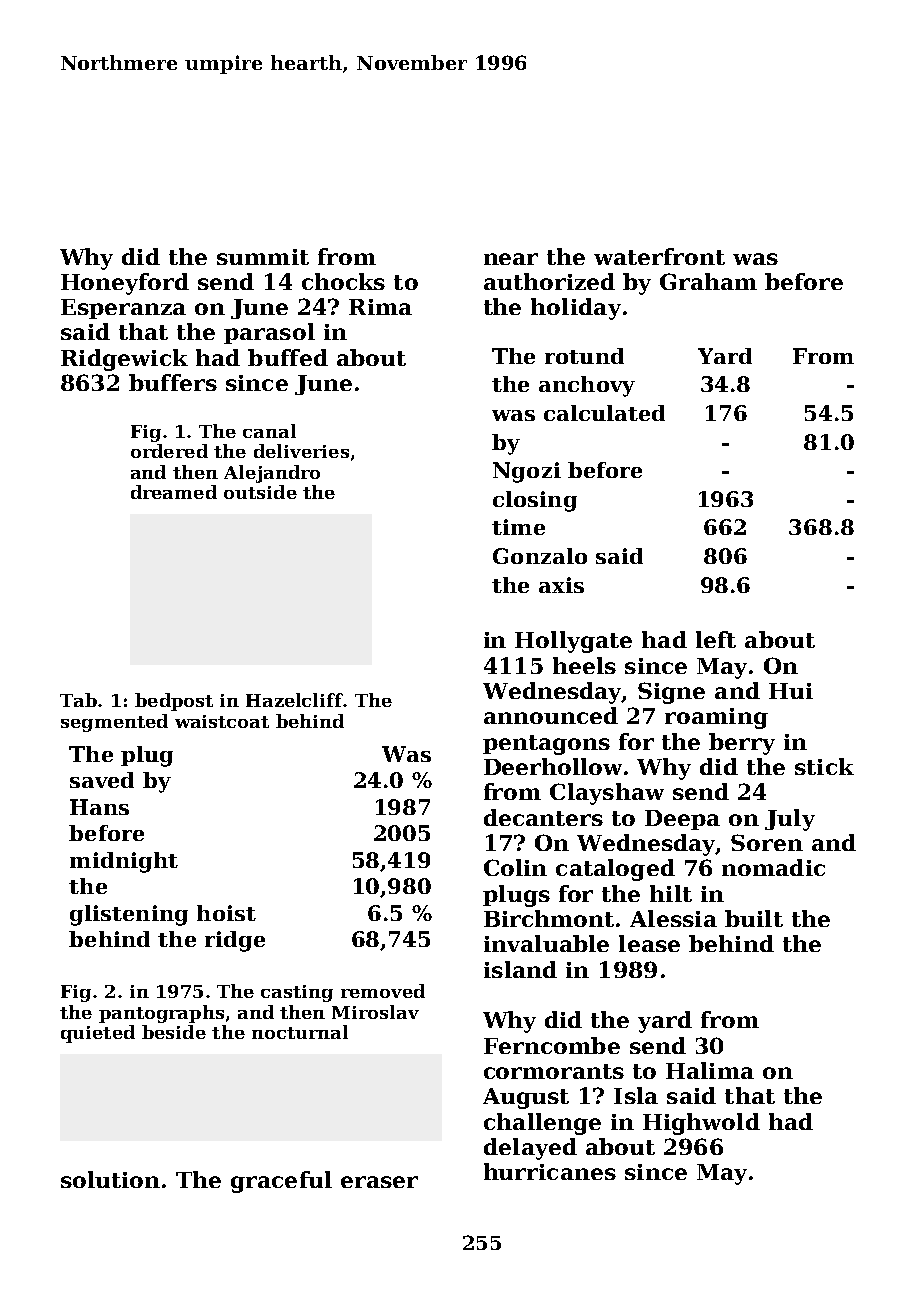 The width and height of the screenshot is (924, 1311). Describe the element at coordinates (174, 1032) in the screenshot. I see `beside` at that location.
